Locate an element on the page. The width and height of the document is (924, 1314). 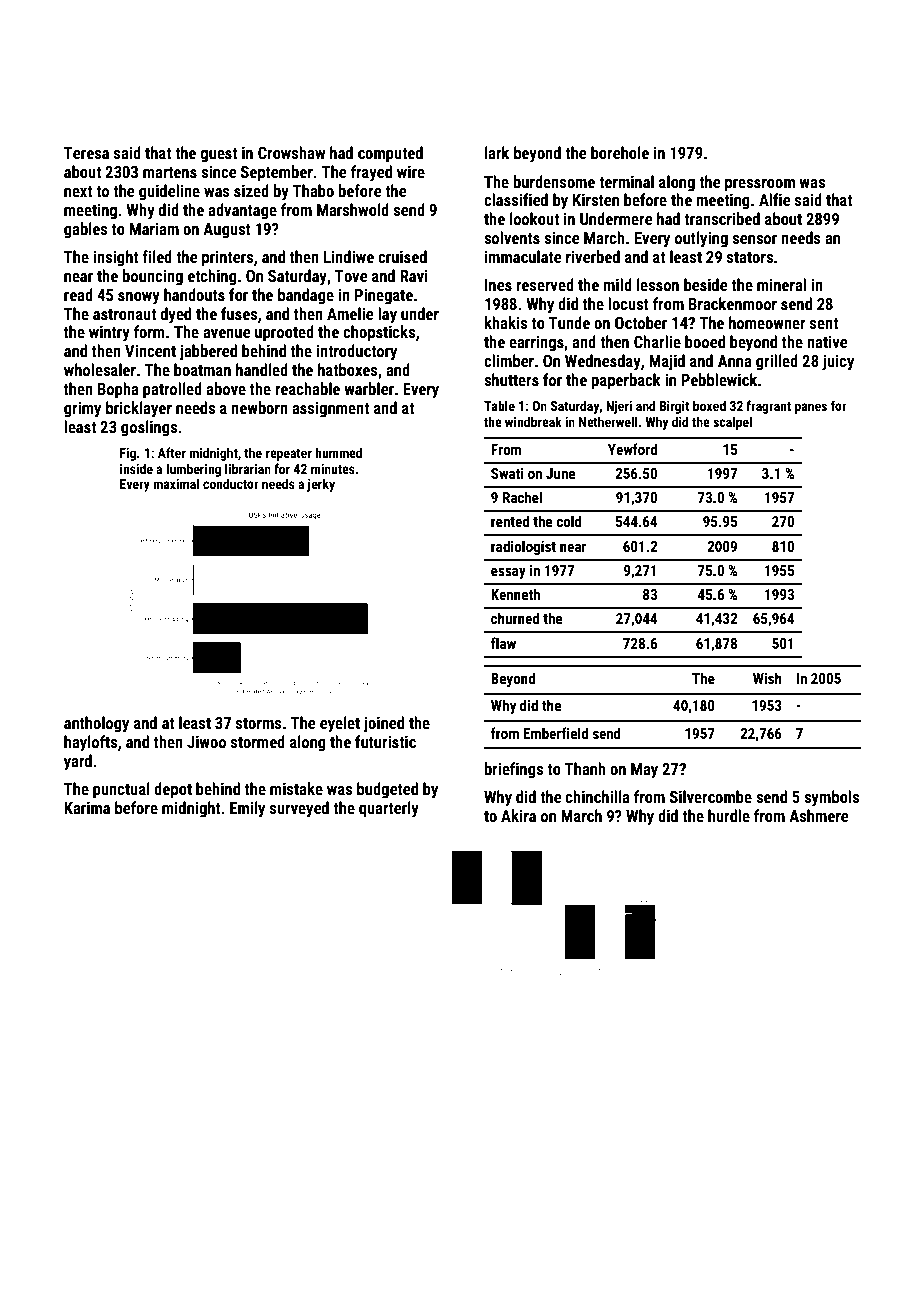
flaw is located at coordinates (503, 643).
